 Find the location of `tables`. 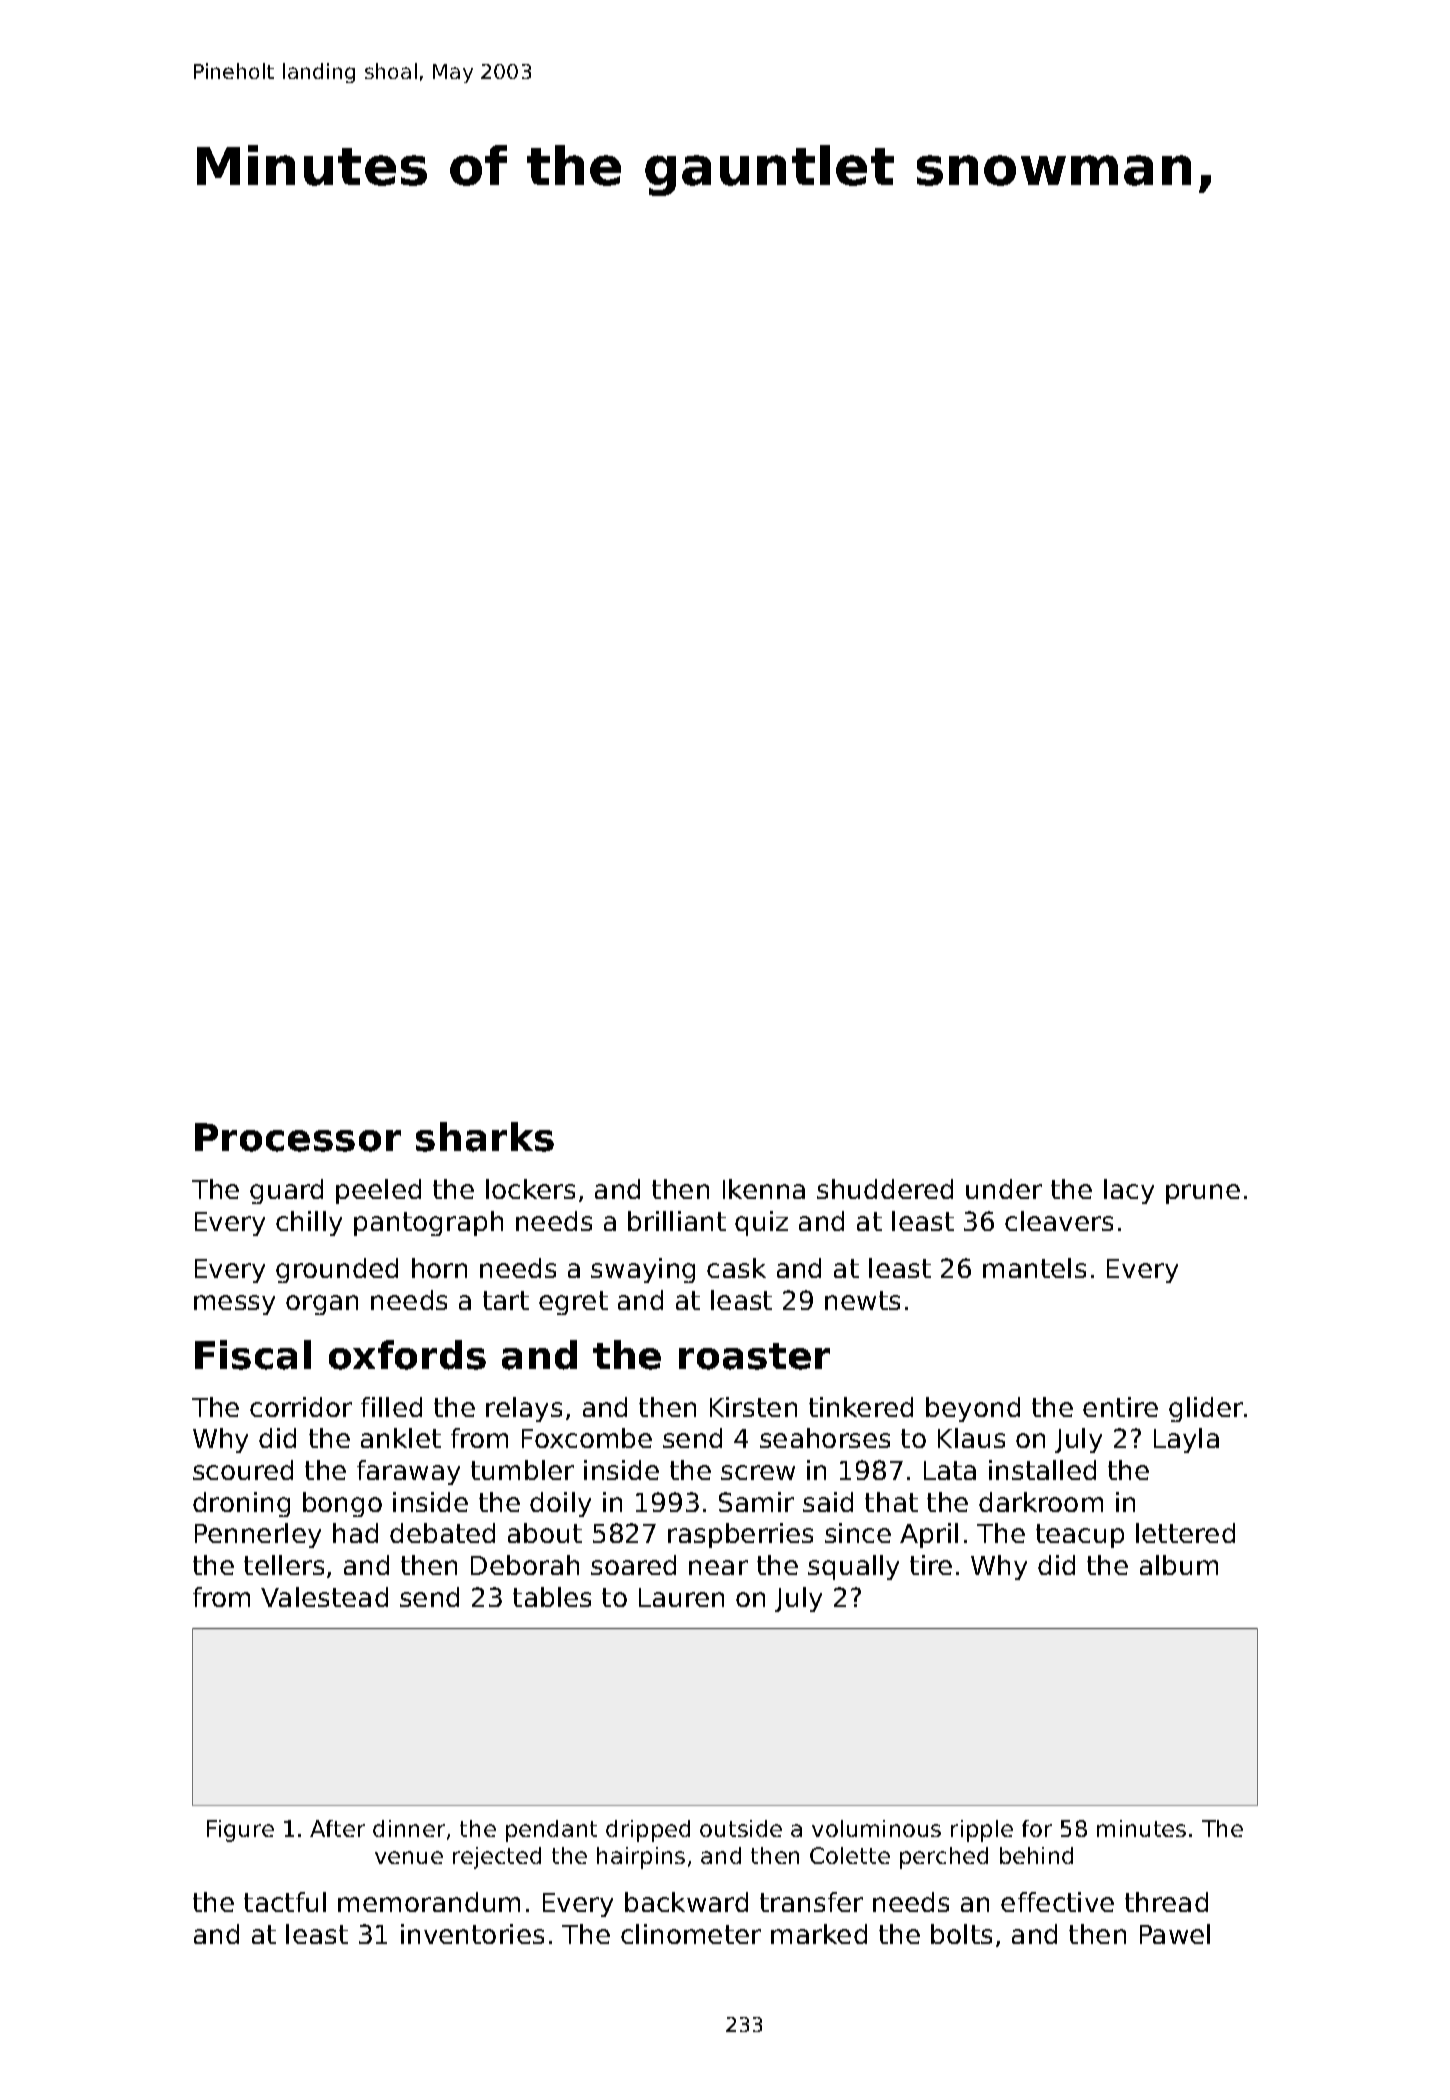

tables is located at coordinates (552, 1597).
